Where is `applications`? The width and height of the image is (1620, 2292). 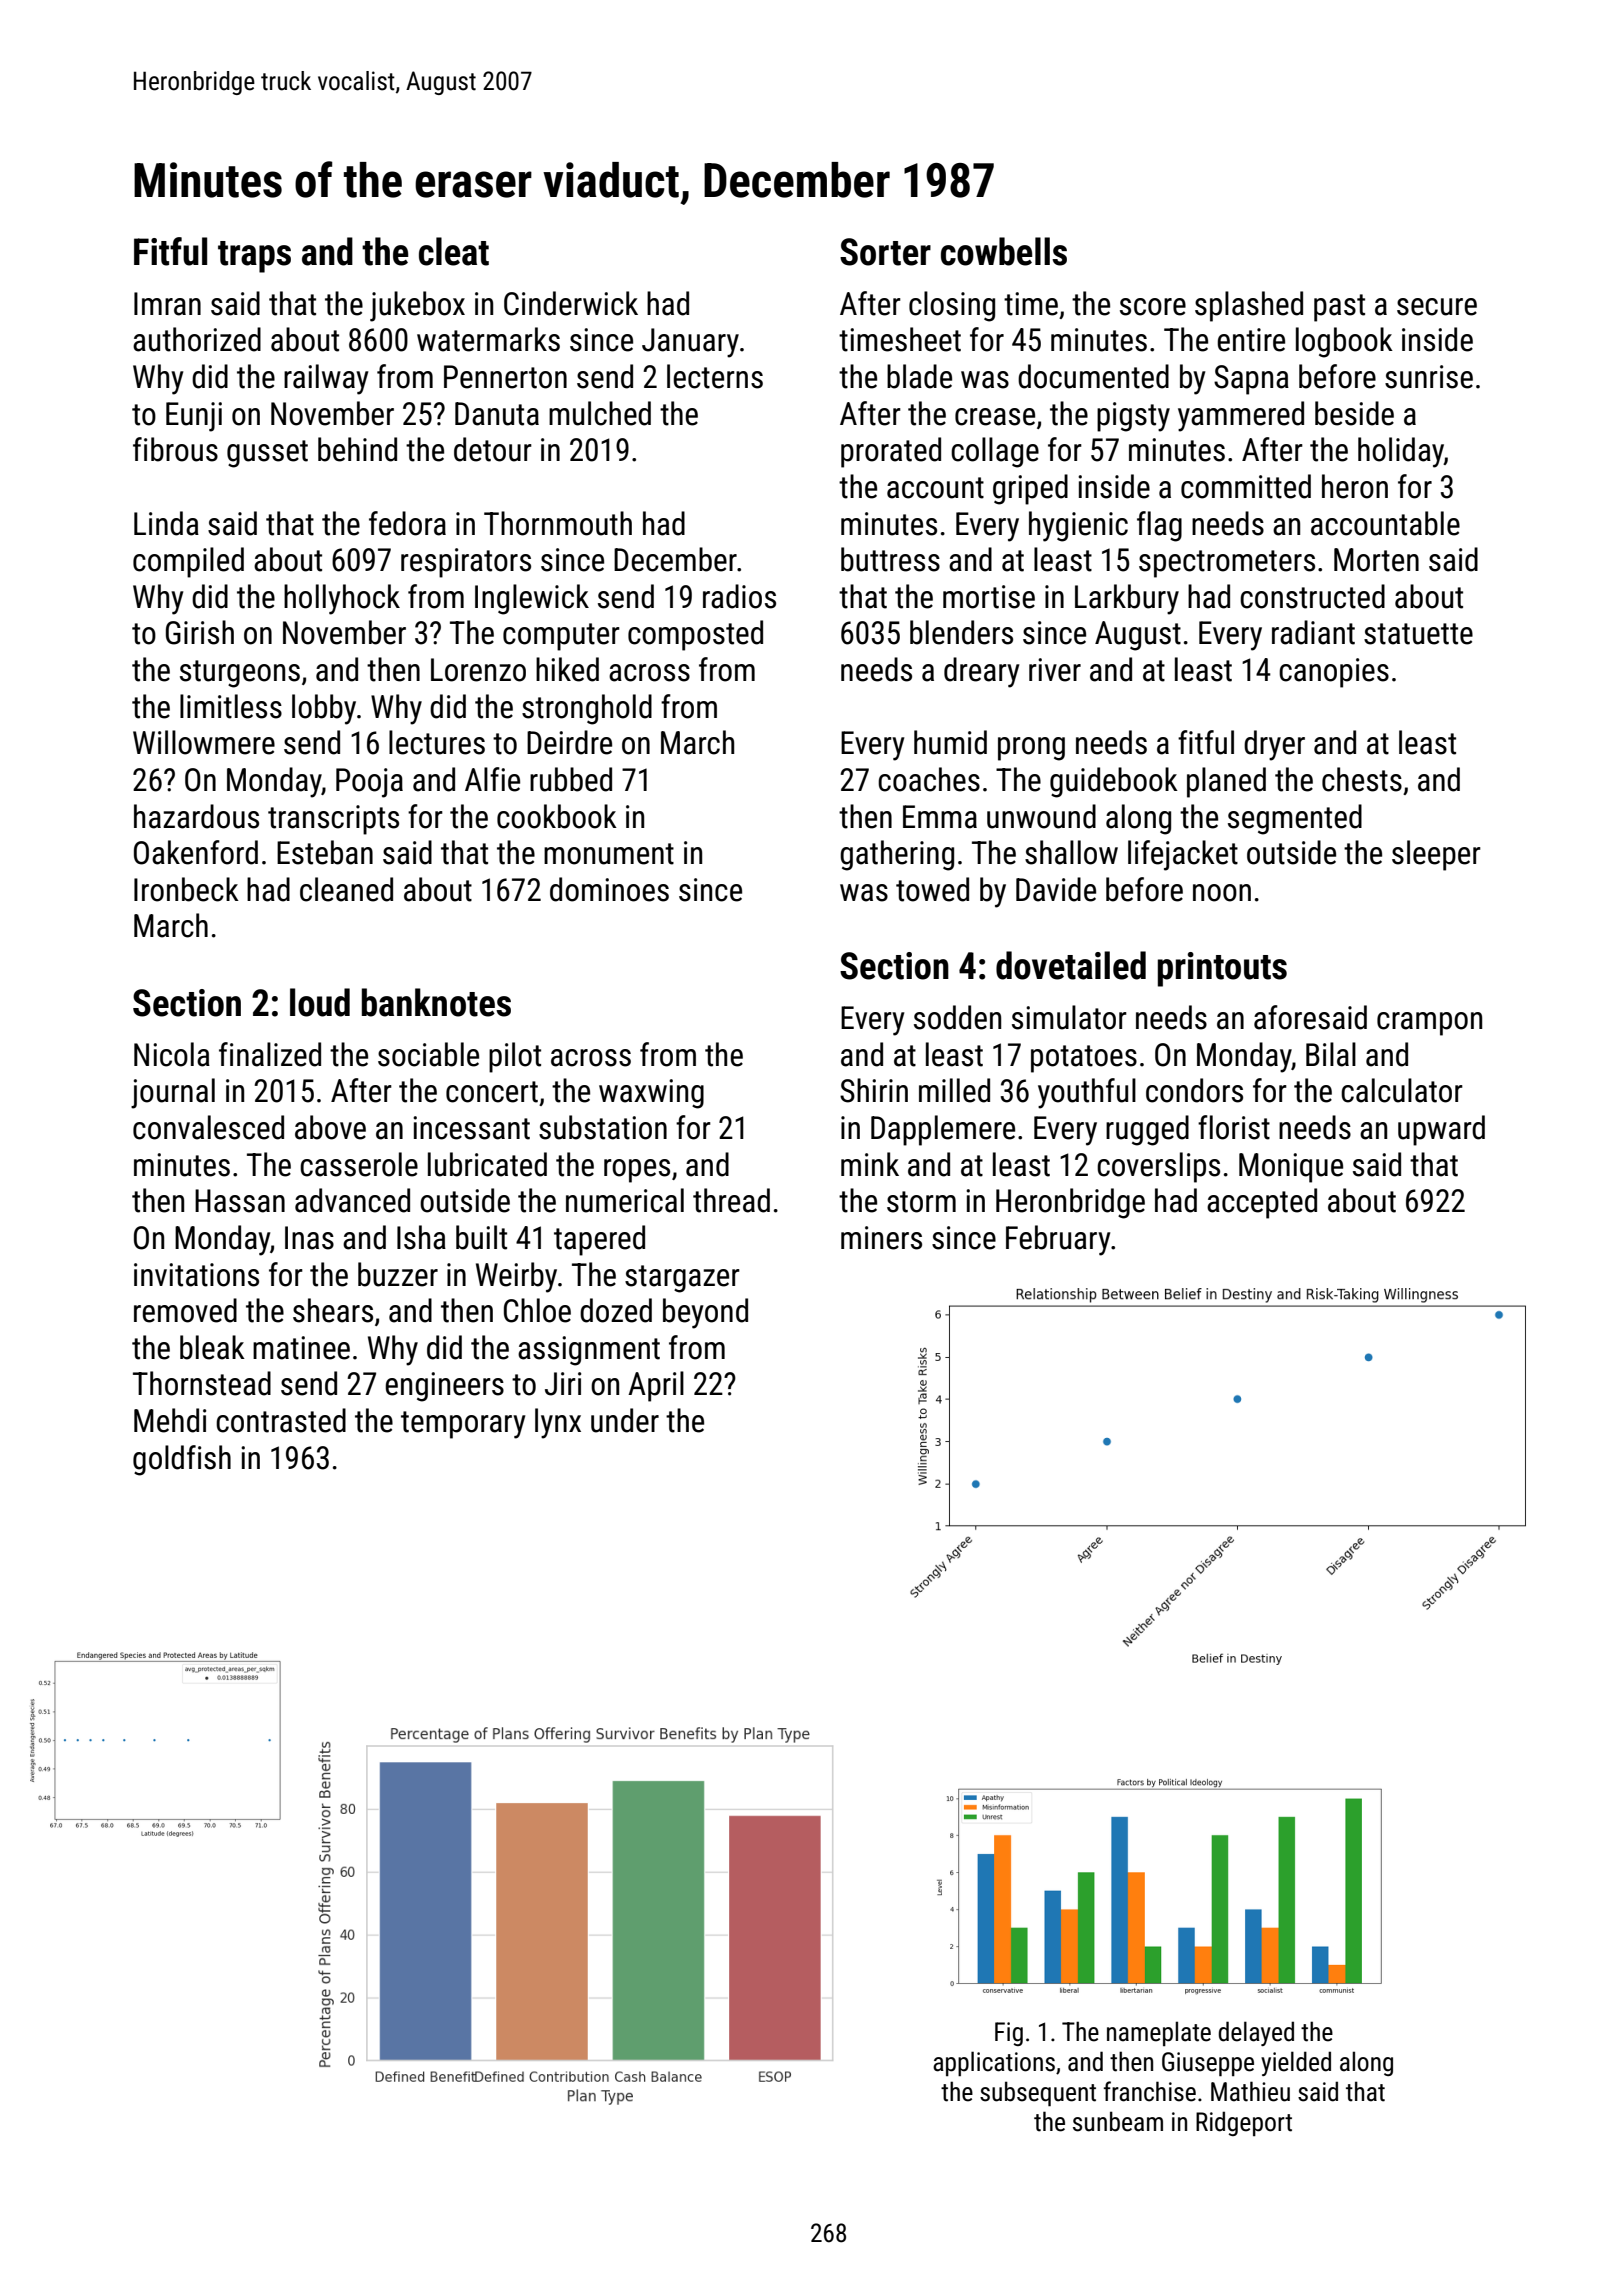
applications is located at coordinates (994, 2063).
